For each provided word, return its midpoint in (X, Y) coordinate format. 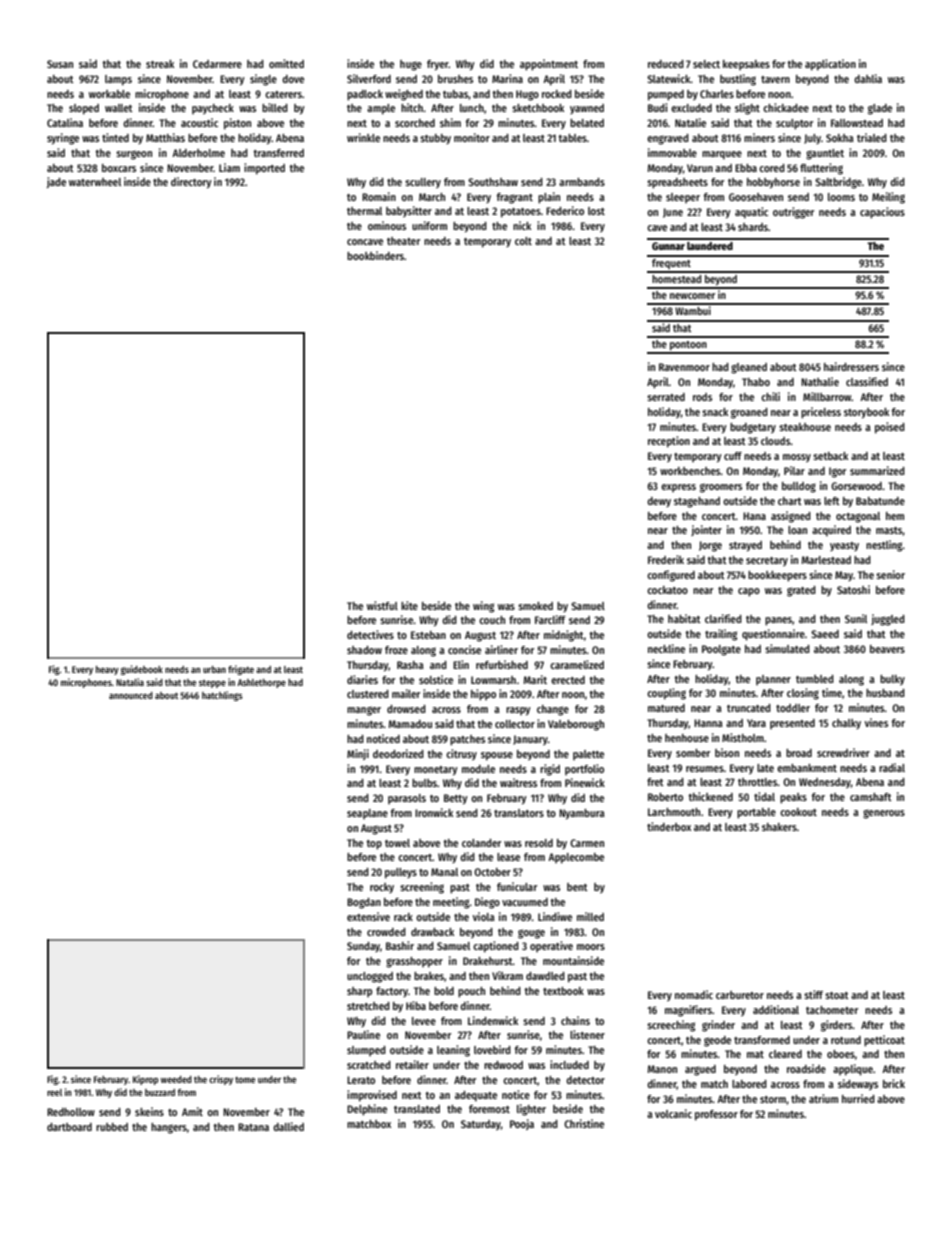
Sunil (856, 618)
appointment (549, 65)
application (830, 65)
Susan (60, 64)
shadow (364, 650)
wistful (382, 605)
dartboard (69, 1127)
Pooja (522, 1124)
